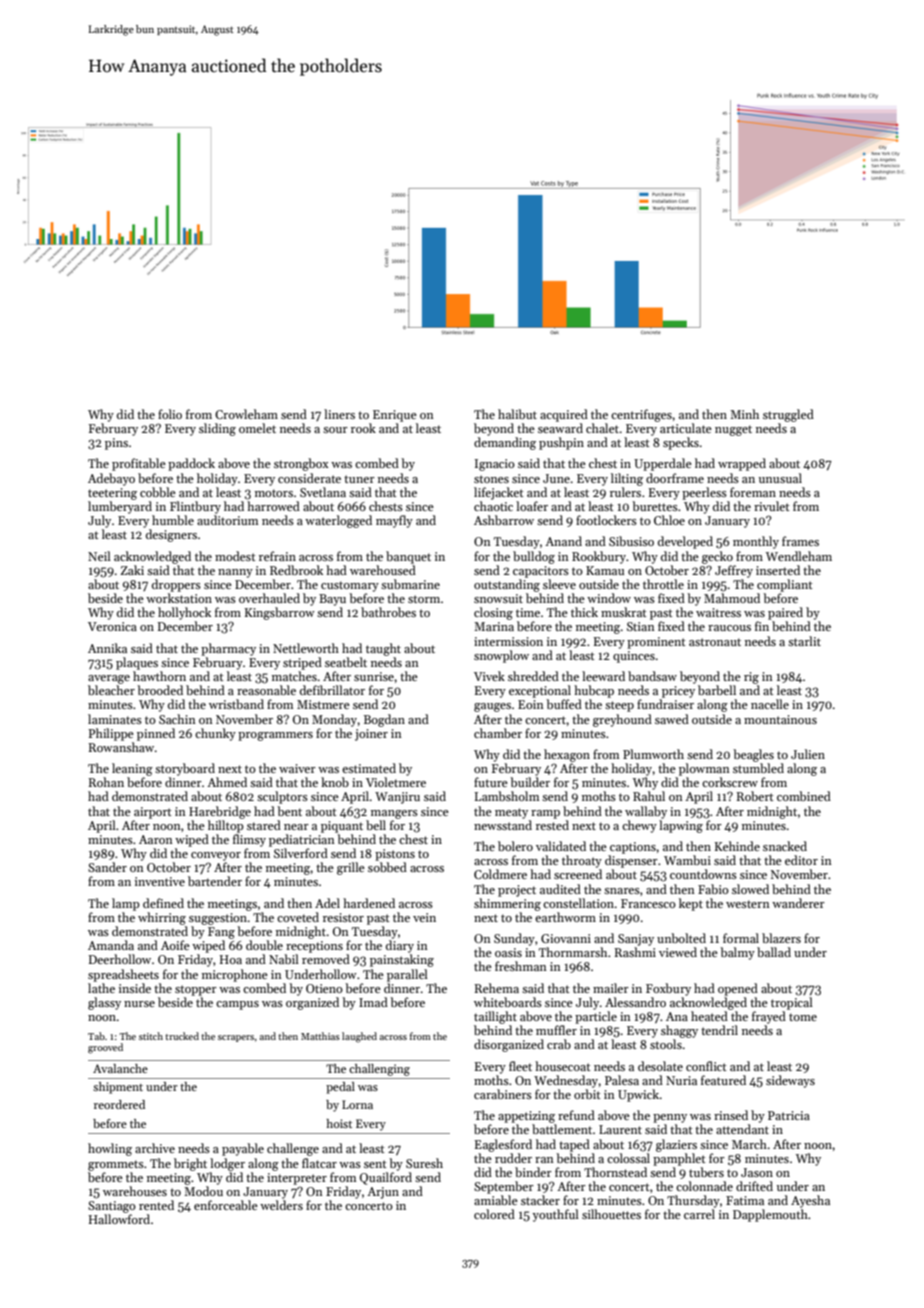  Describe the element at coordinates (757, 1172) in the screenshot. I see `Jason` at that location.
